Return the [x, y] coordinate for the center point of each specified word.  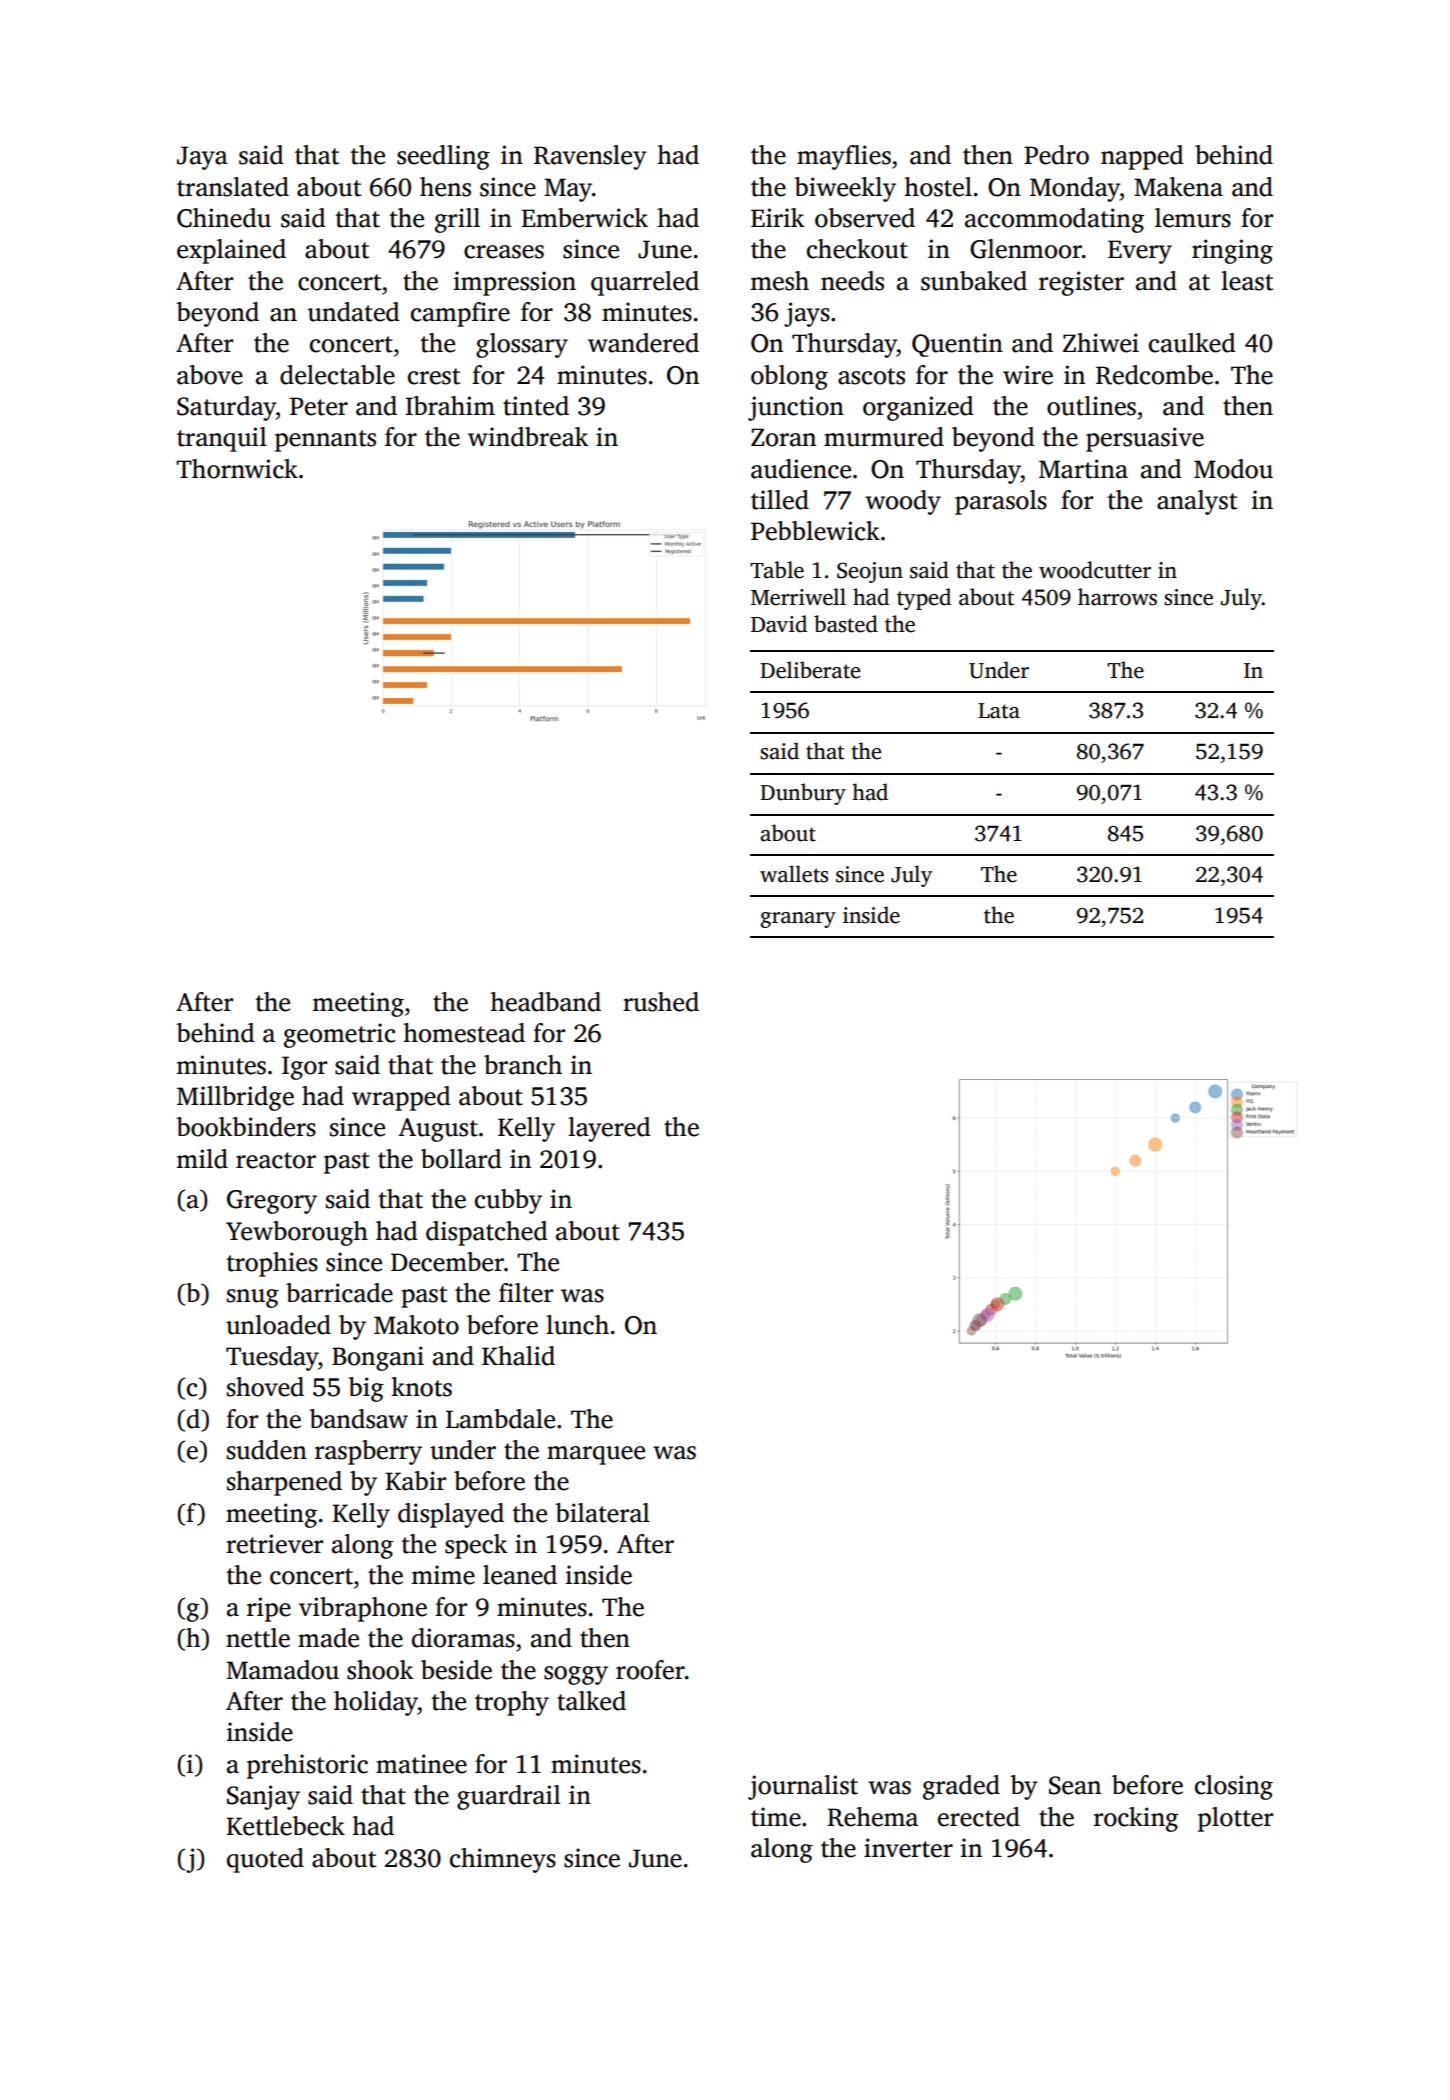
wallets [794, 874]
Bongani [378, 1358]
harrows [1117, 597]
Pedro [1056, 155]
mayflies [844, 157]
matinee [421, 1764]
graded [961, 1787]
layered [609, 1129]
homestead [464, 1033]
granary [798, 920]
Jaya [202, 158]
